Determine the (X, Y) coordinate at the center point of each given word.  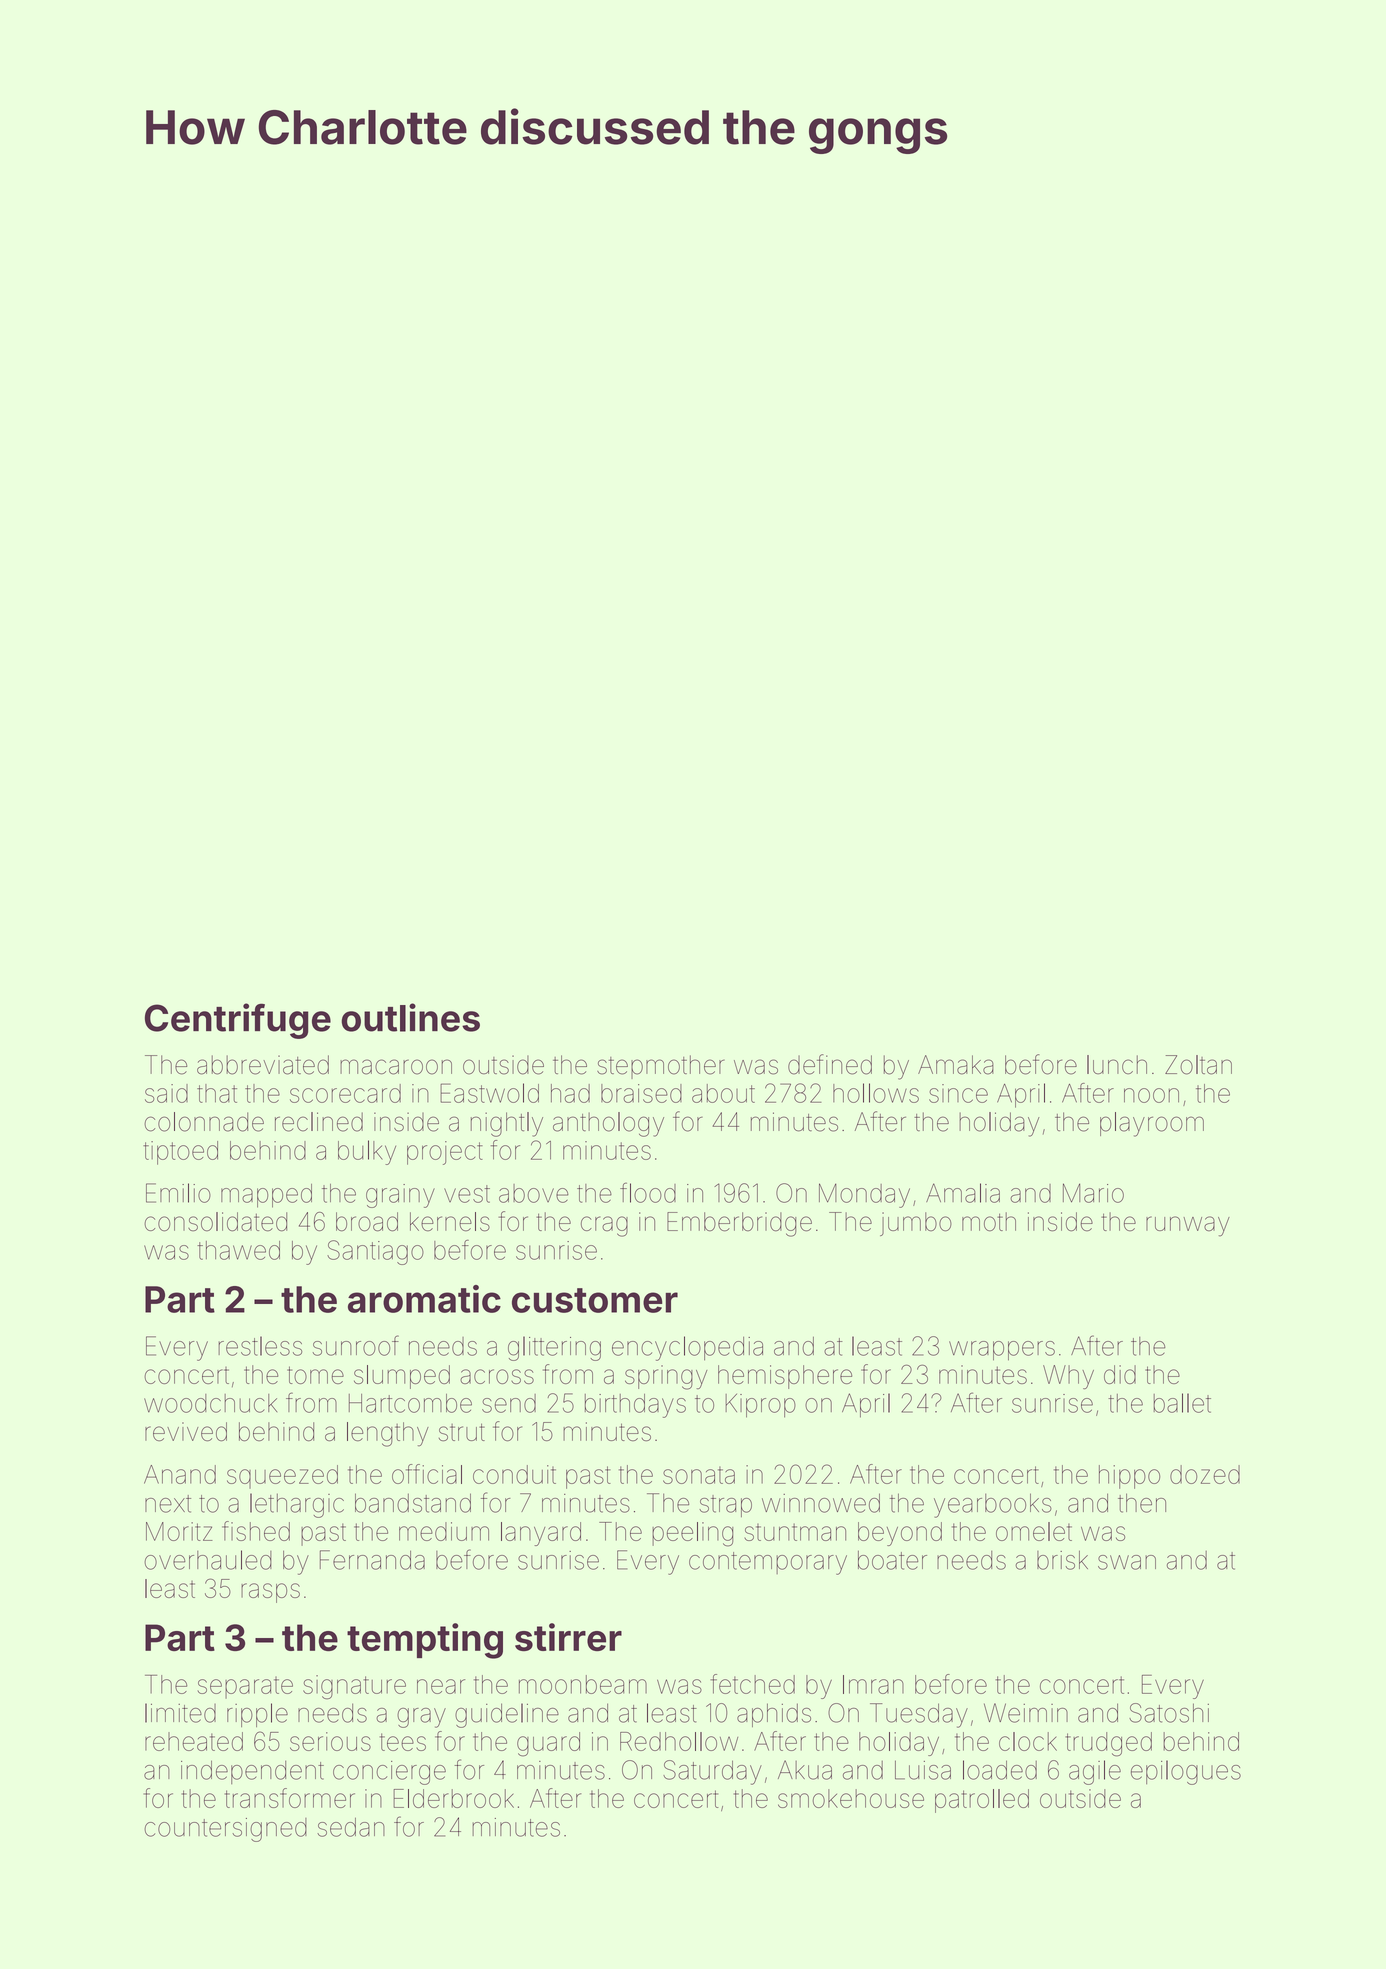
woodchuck (210, 1403)
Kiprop (760, 1406)
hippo (1129, 1477)
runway (1188, 1226)
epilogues (1186, 1772)
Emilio (178, 1193)
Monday (864, 1195)
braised (641, 1093)
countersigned (225, 1830)
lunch (1117, 1065)
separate (245, 1687)
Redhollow (679, 1741)
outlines (410, 1017)
